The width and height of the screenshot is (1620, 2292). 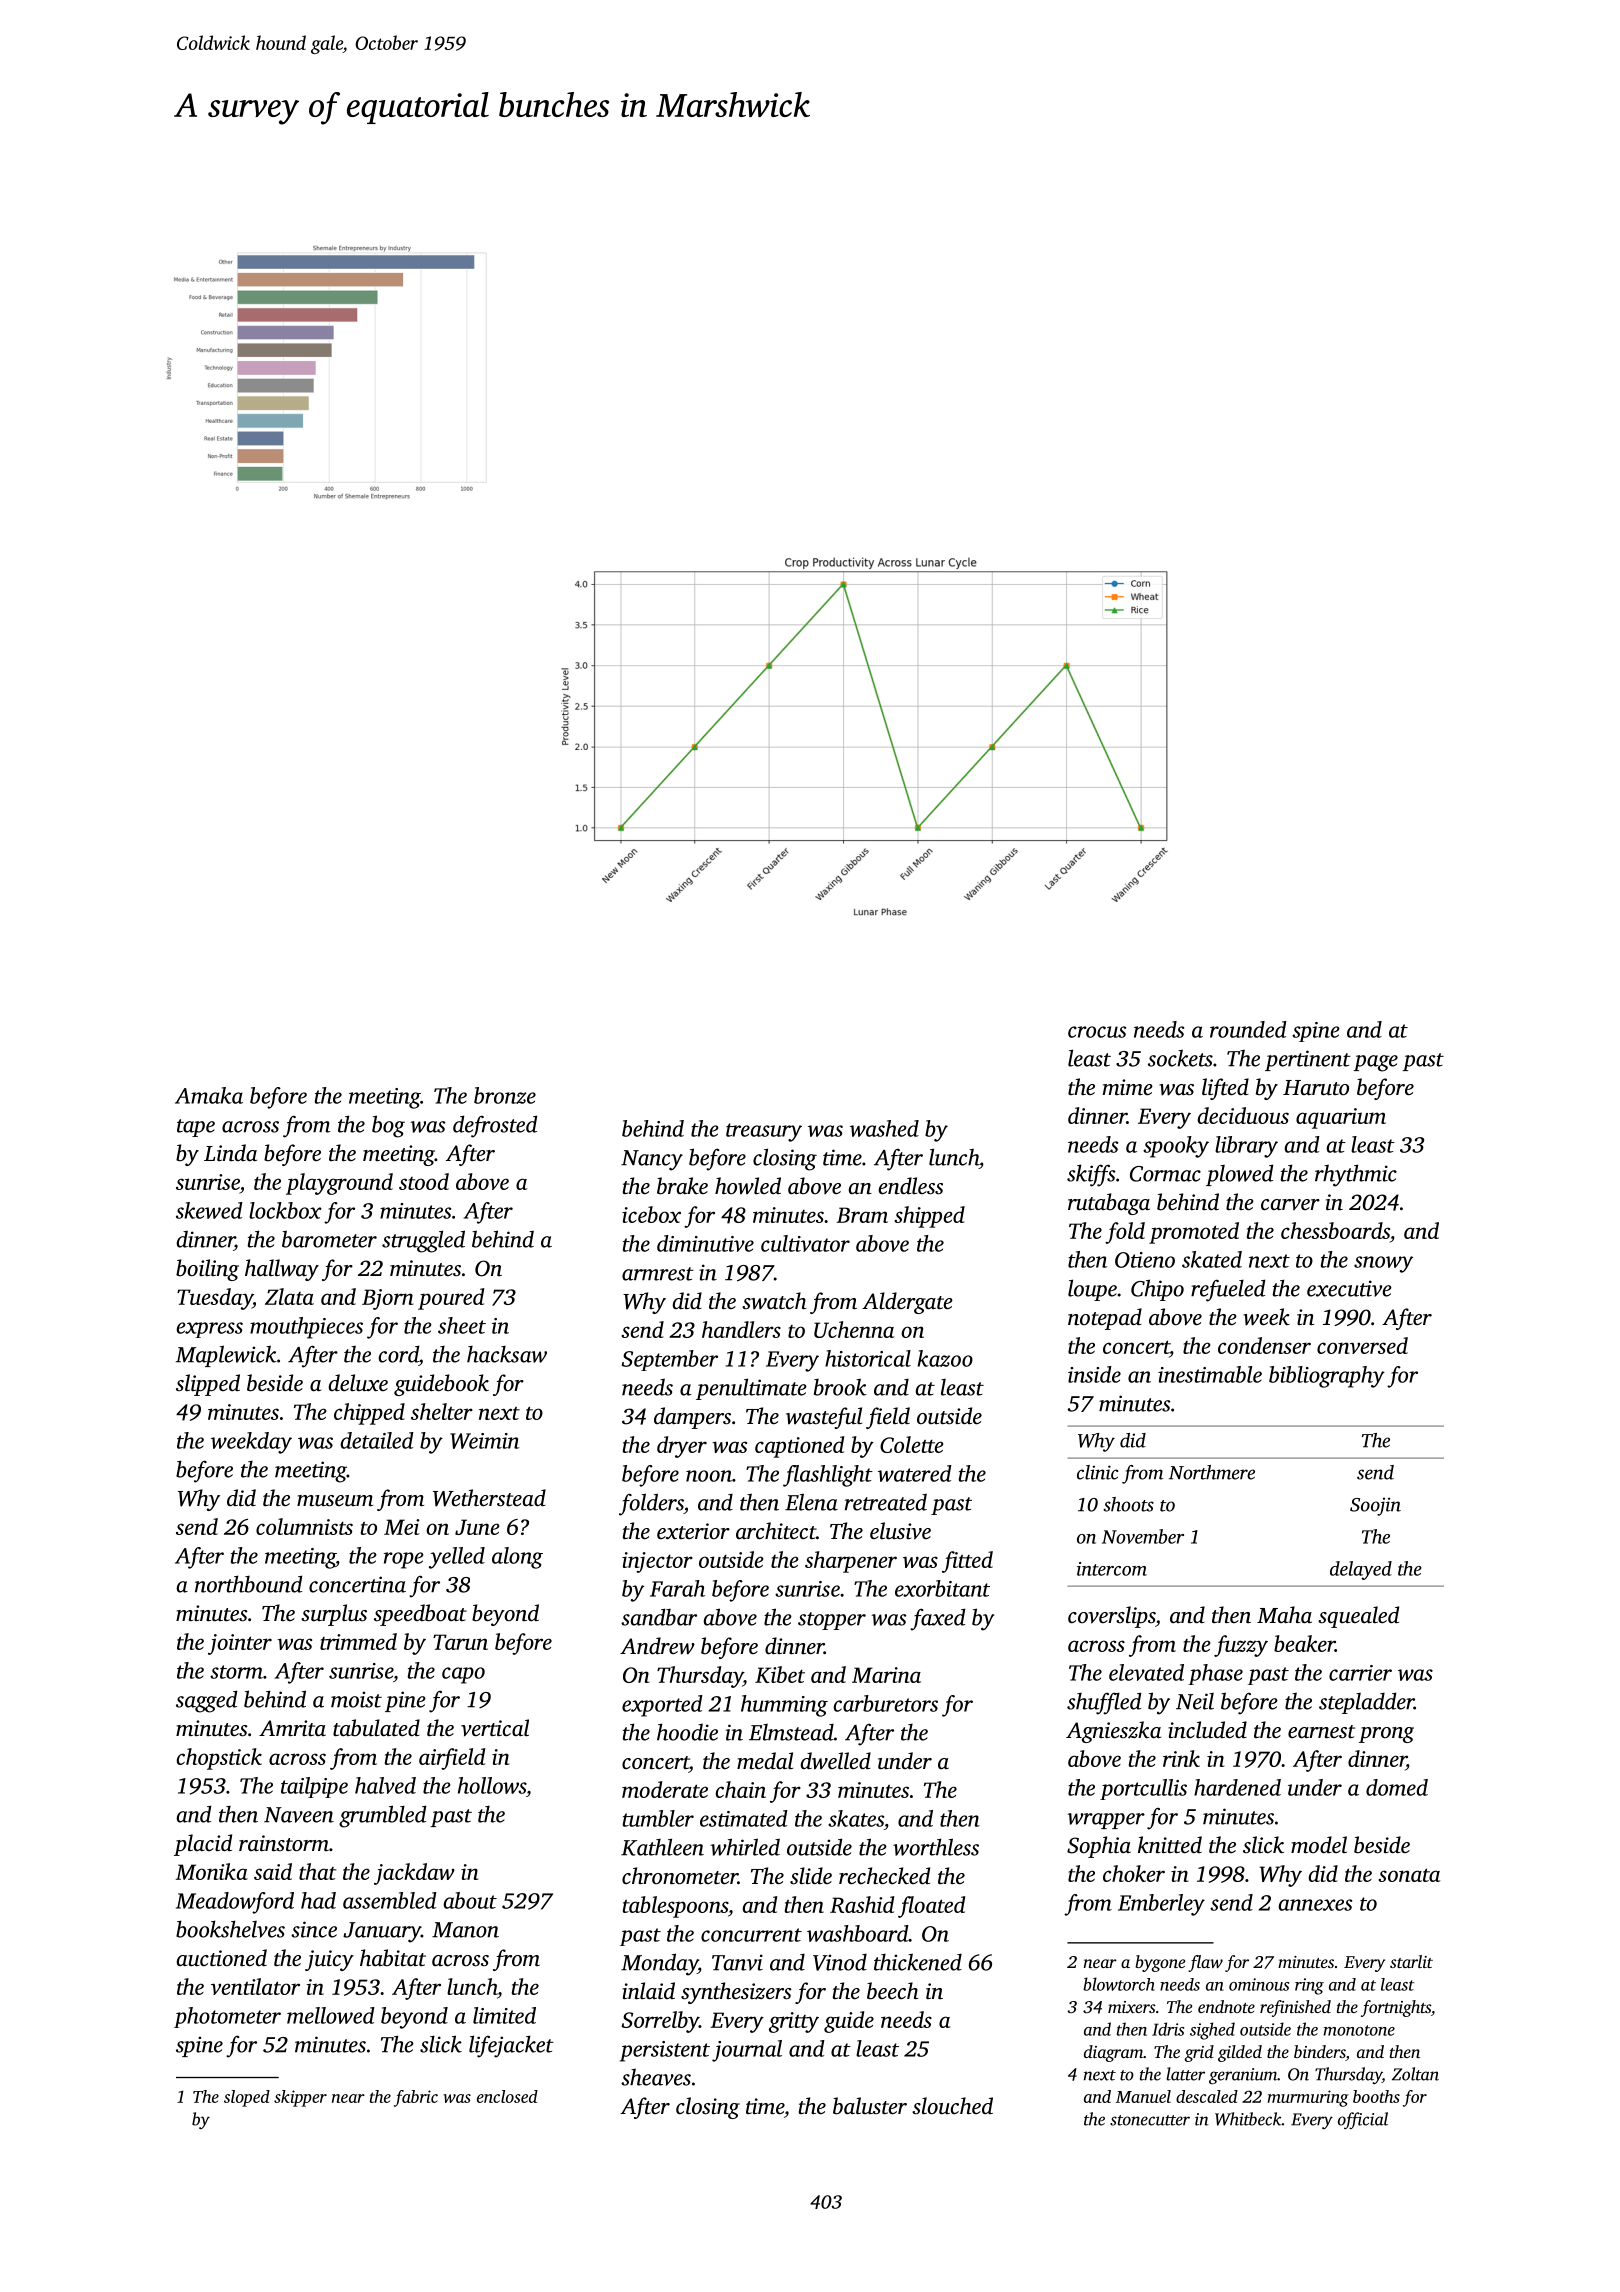 I want to click on jointer, so click(x=240, y=1644).
